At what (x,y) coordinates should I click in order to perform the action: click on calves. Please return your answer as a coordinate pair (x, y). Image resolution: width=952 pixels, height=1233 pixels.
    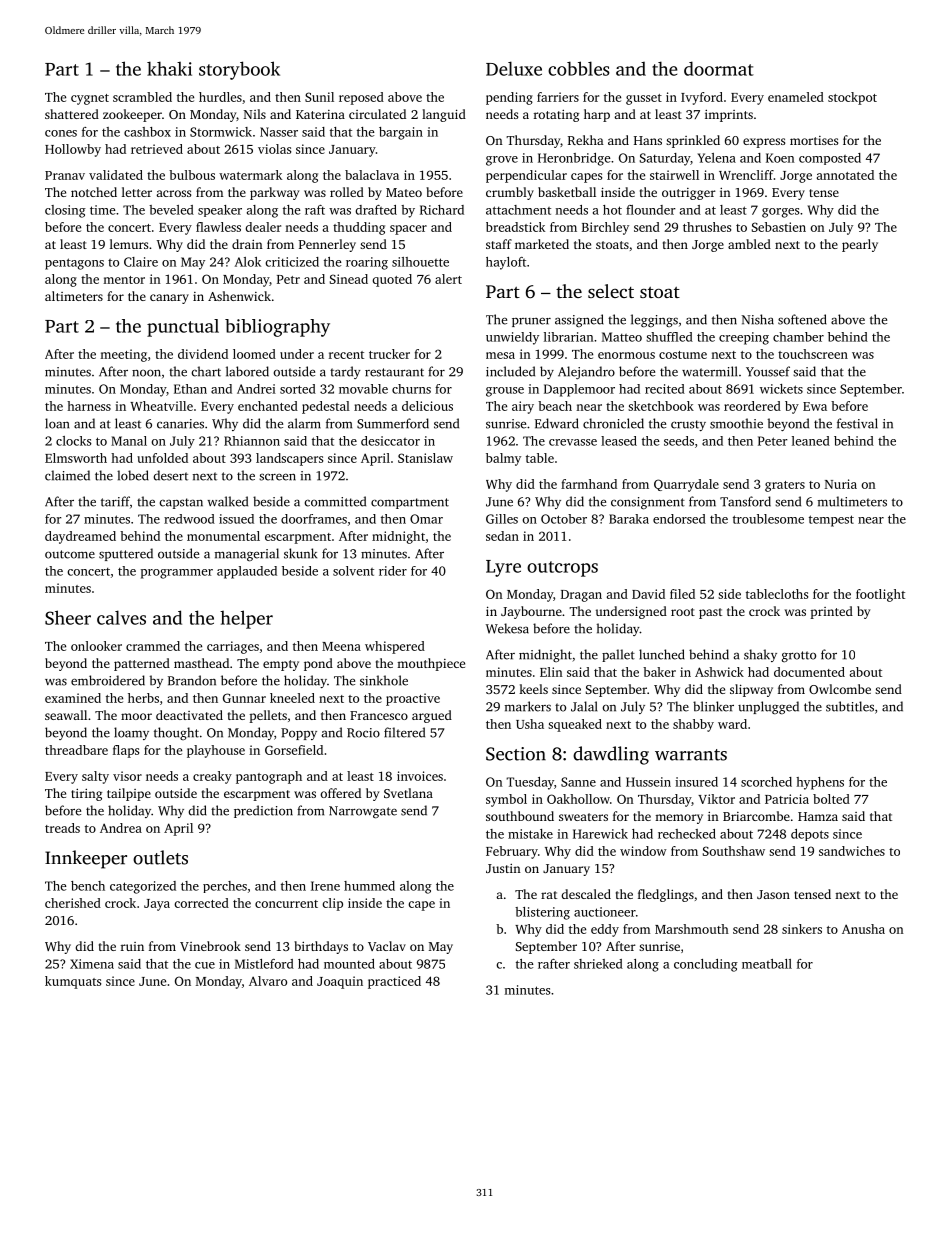
    Looking at the image, I should click on (121, 617).
